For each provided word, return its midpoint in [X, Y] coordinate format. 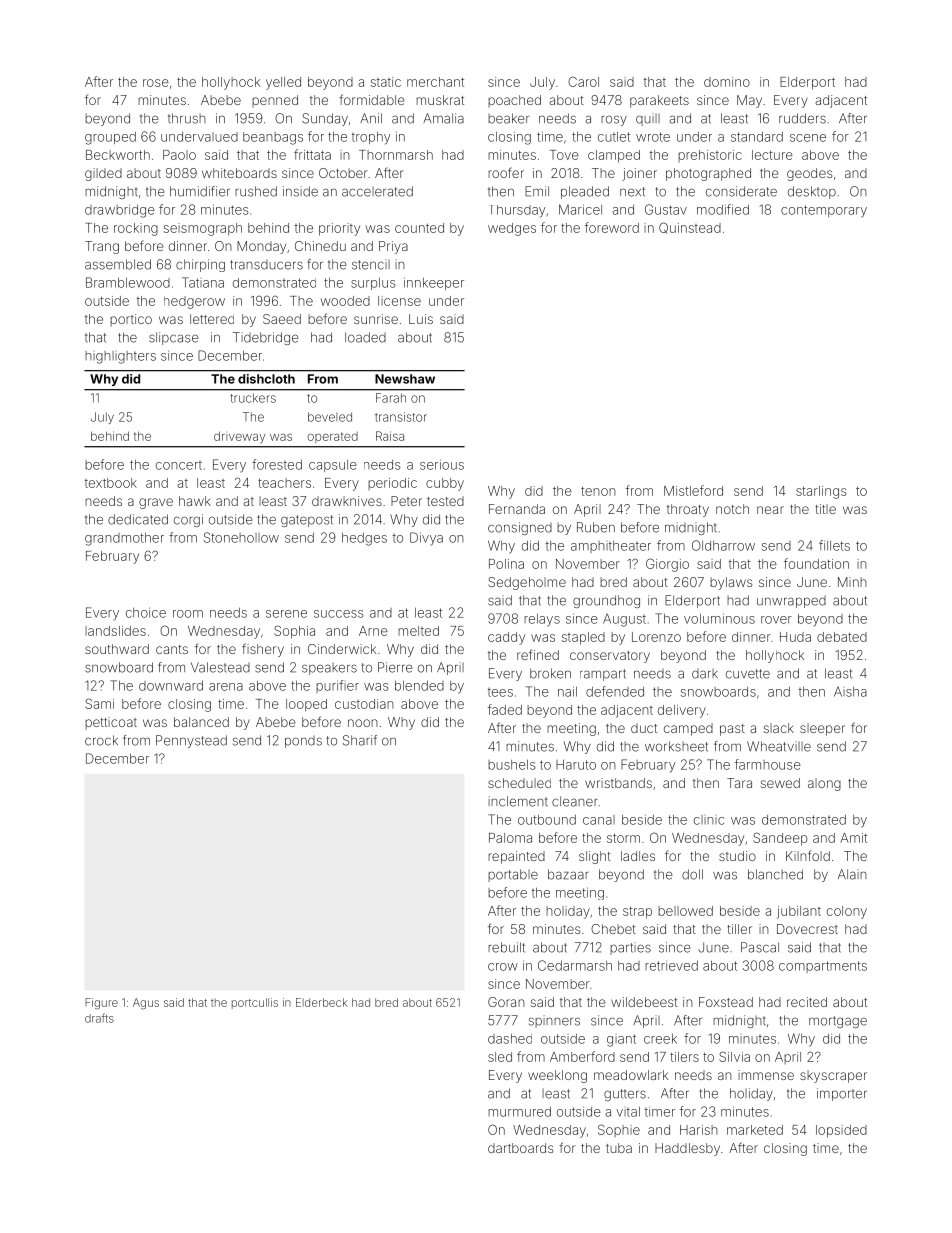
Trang [102, 247]
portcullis [255, 1003]
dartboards [520, 1148]
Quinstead [690, 228]
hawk [195, 501]
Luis [421, 319]
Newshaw [405, 379]
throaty [688, 510]
